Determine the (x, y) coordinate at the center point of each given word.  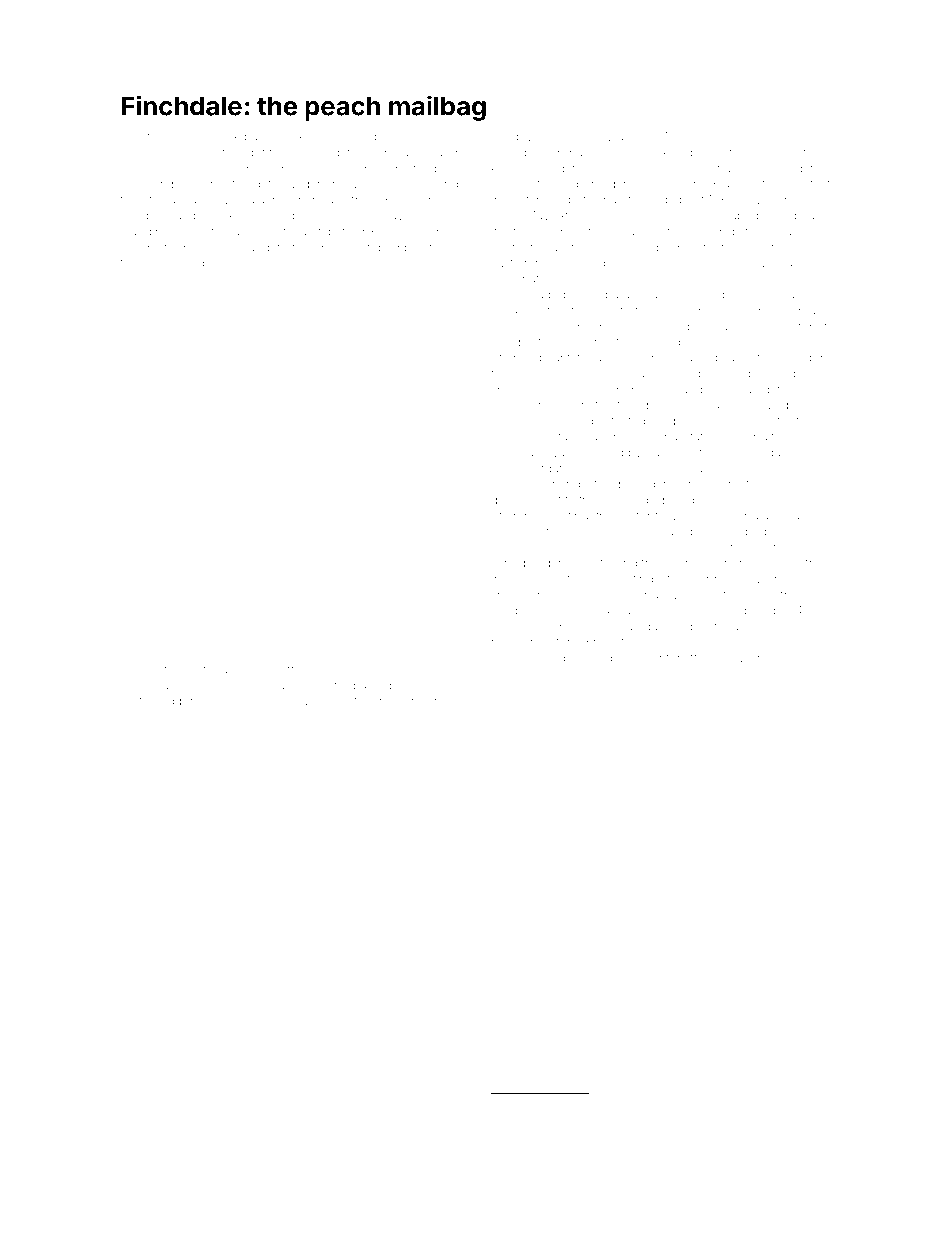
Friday (158, 686)
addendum (191, 701)
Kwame (621, 136)
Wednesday (545, 658)
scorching (170, 264)
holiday (767, 454)
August (684, 1105)
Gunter (661, 658)
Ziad (164, 625)
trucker (395, 701)
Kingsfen (517, 1105)
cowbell (433, 231)
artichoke (516, 531)
